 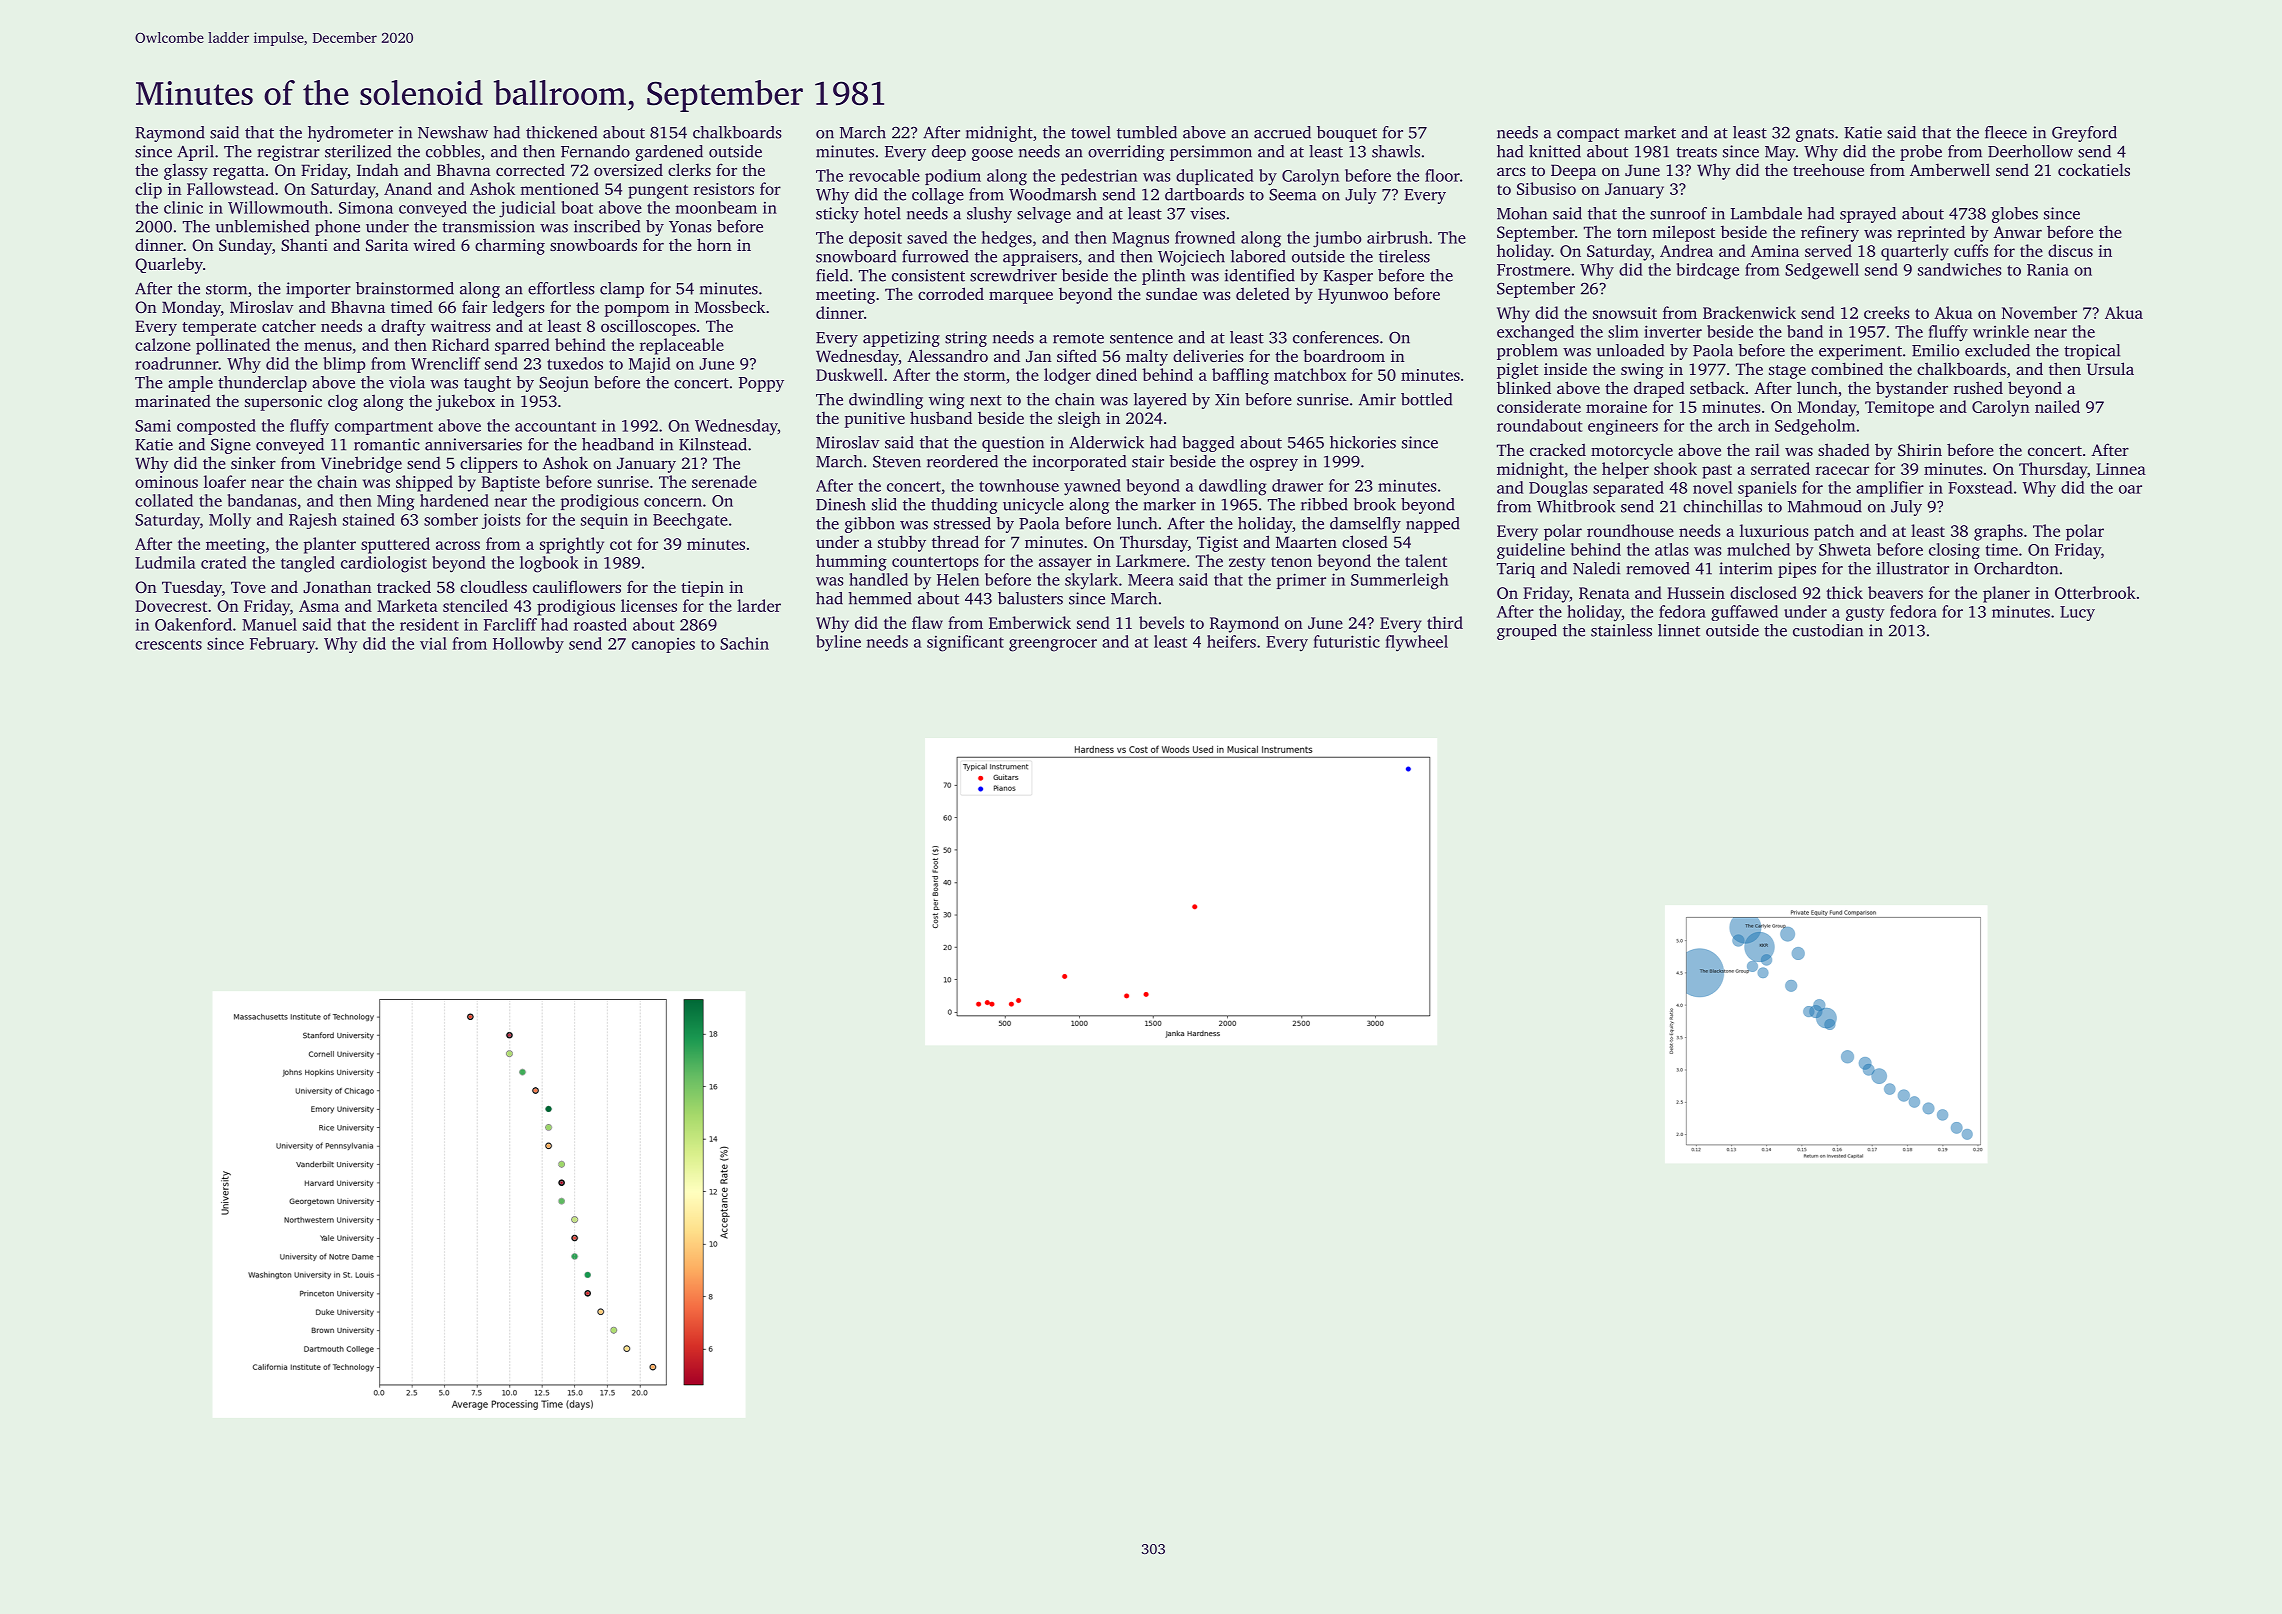 What do you see at coordinates (880, 598) in the screenshot?
I see `hemmed` at bounding box center [880, 598].
